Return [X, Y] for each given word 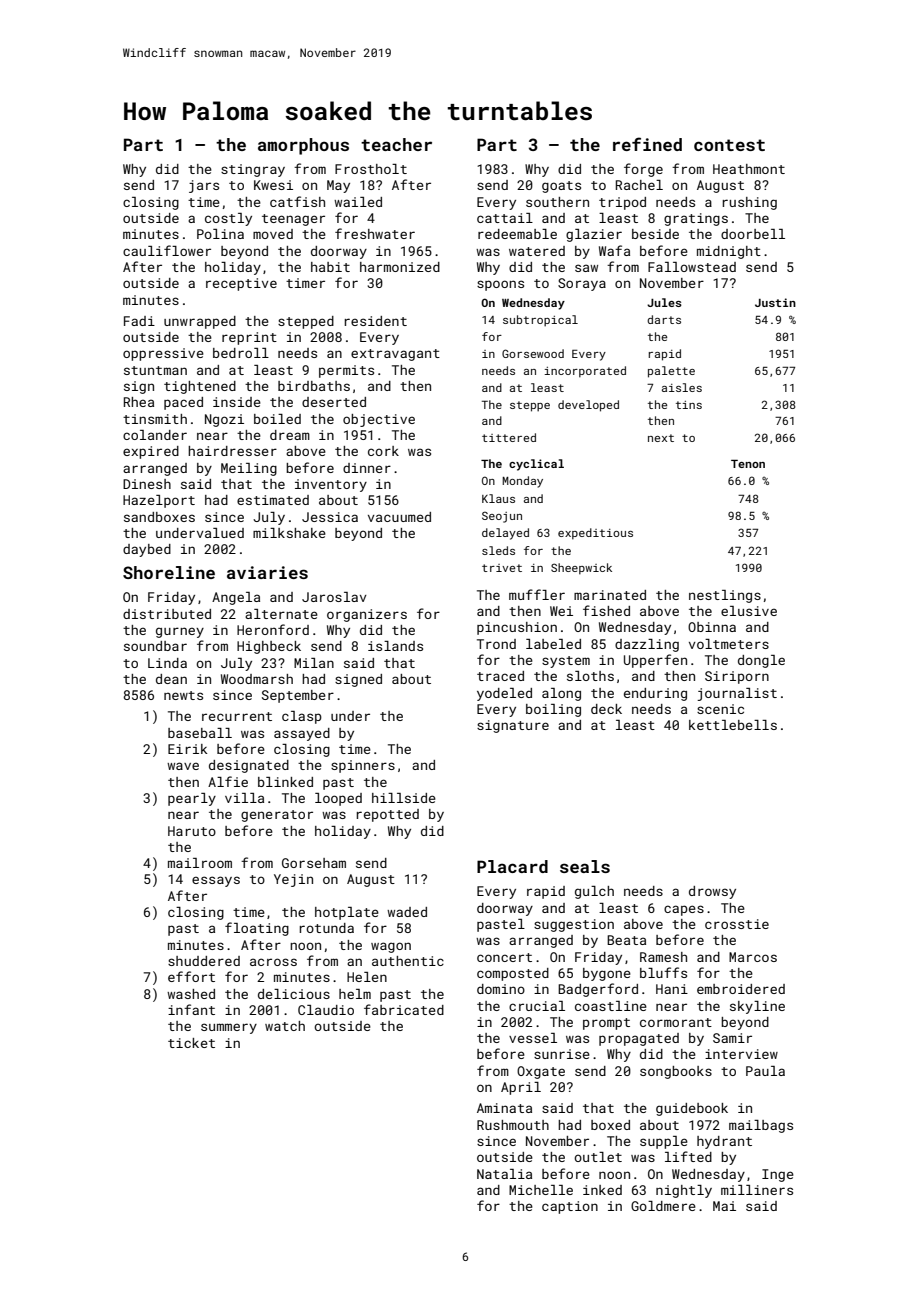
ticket [191, 1043]
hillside [404, 798]
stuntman [155, 370]
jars [204, 186]
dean [171, 679]
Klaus [498, 498]
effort [191, 976]
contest [729, 145]
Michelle [541, 1190]
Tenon [748, 464]
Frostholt [371, 169]
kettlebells [733, 725]
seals [585, 866]
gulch [594, 892]
